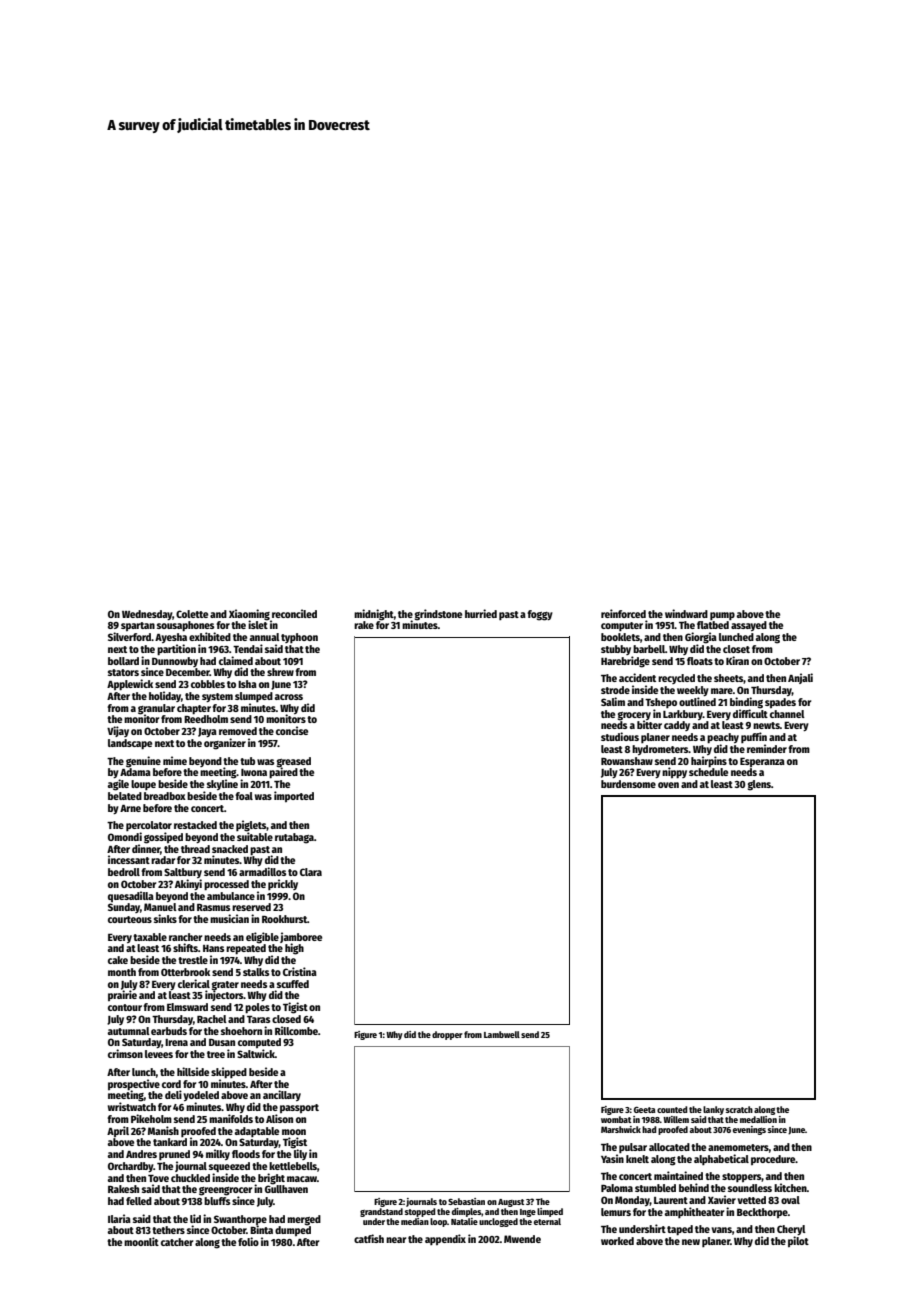 The height and width of the screenshot is (1308, 924). What do you see at coordinates (766, 725) in the screenshot?
I see `newts` at bounding box center [766, 725].
